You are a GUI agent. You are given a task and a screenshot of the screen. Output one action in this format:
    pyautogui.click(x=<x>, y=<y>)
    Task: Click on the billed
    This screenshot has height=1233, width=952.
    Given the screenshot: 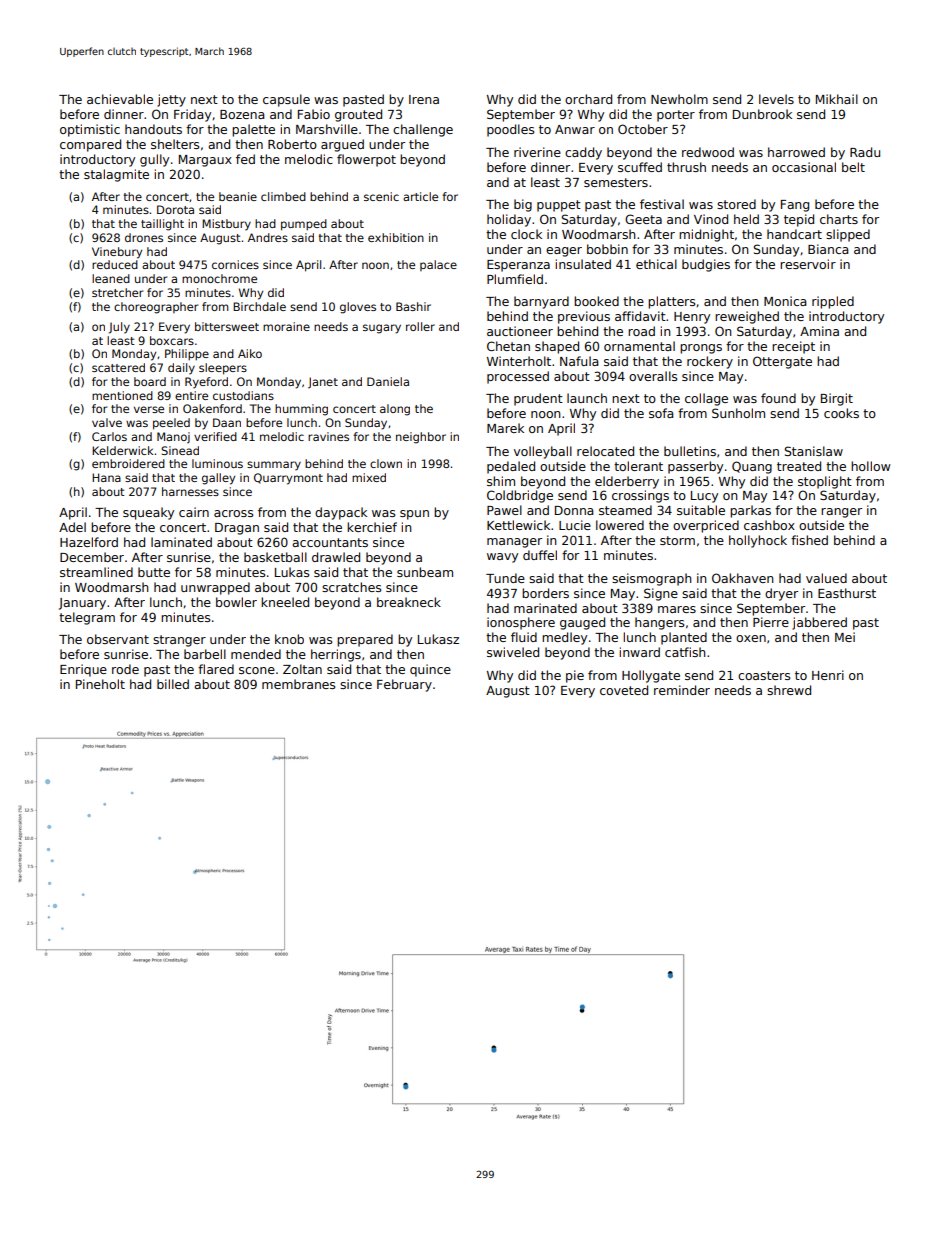 What is the action you would take?
    pyautogui.click(x=173, y=684)
